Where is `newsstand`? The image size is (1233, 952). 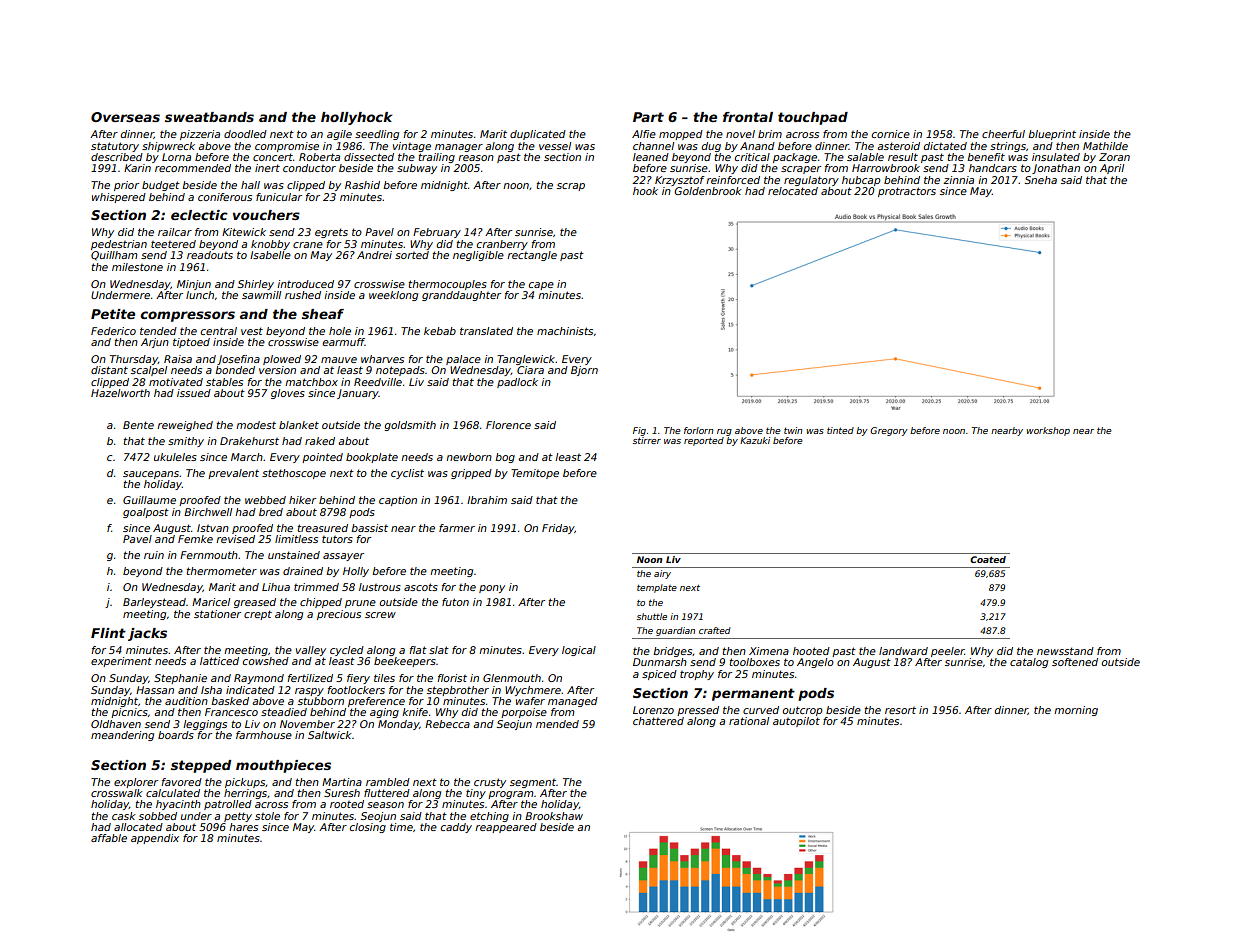
newsstand is located at coordinates (1065, 651).
